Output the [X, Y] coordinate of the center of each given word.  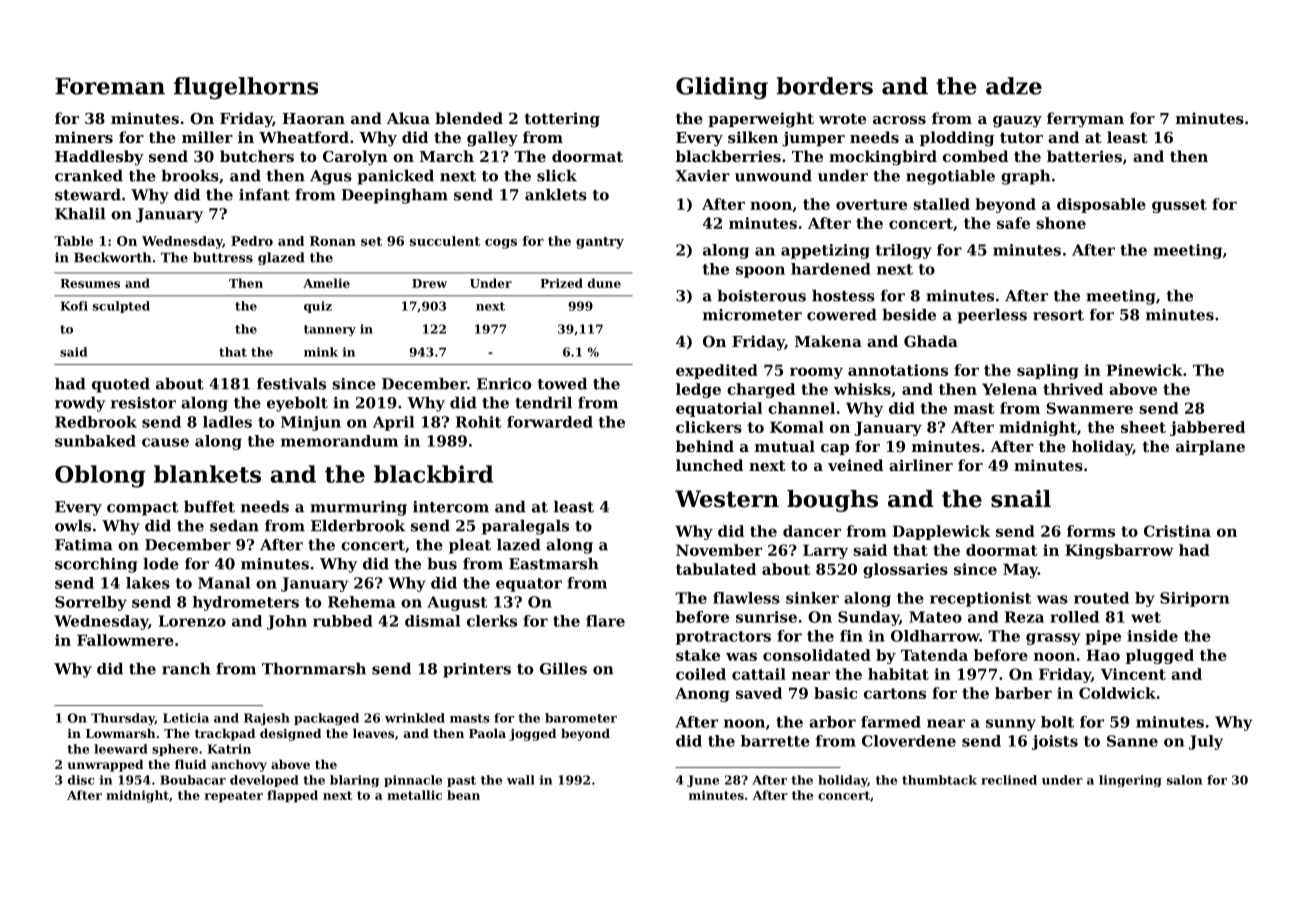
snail [1021, 499]
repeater [234, 797]
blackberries [728, 156]
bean [463, 795]
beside [909, 314]
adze [1014, 86]
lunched [709, 465]
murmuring [358, 508]
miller [207, 137]
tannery [330, 330]
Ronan [333, 241]
